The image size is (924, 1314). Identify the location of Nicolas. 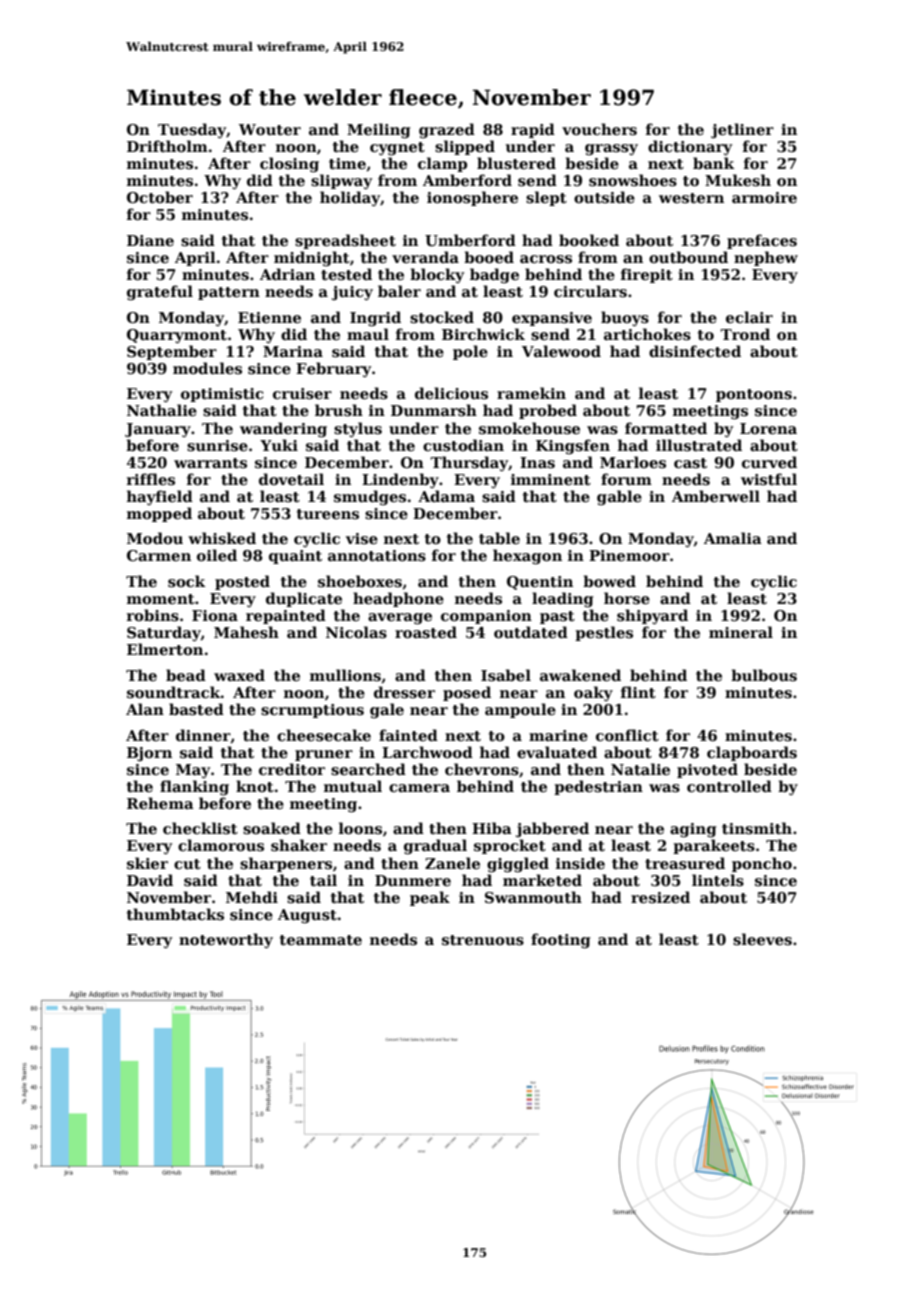
(356, 632).
